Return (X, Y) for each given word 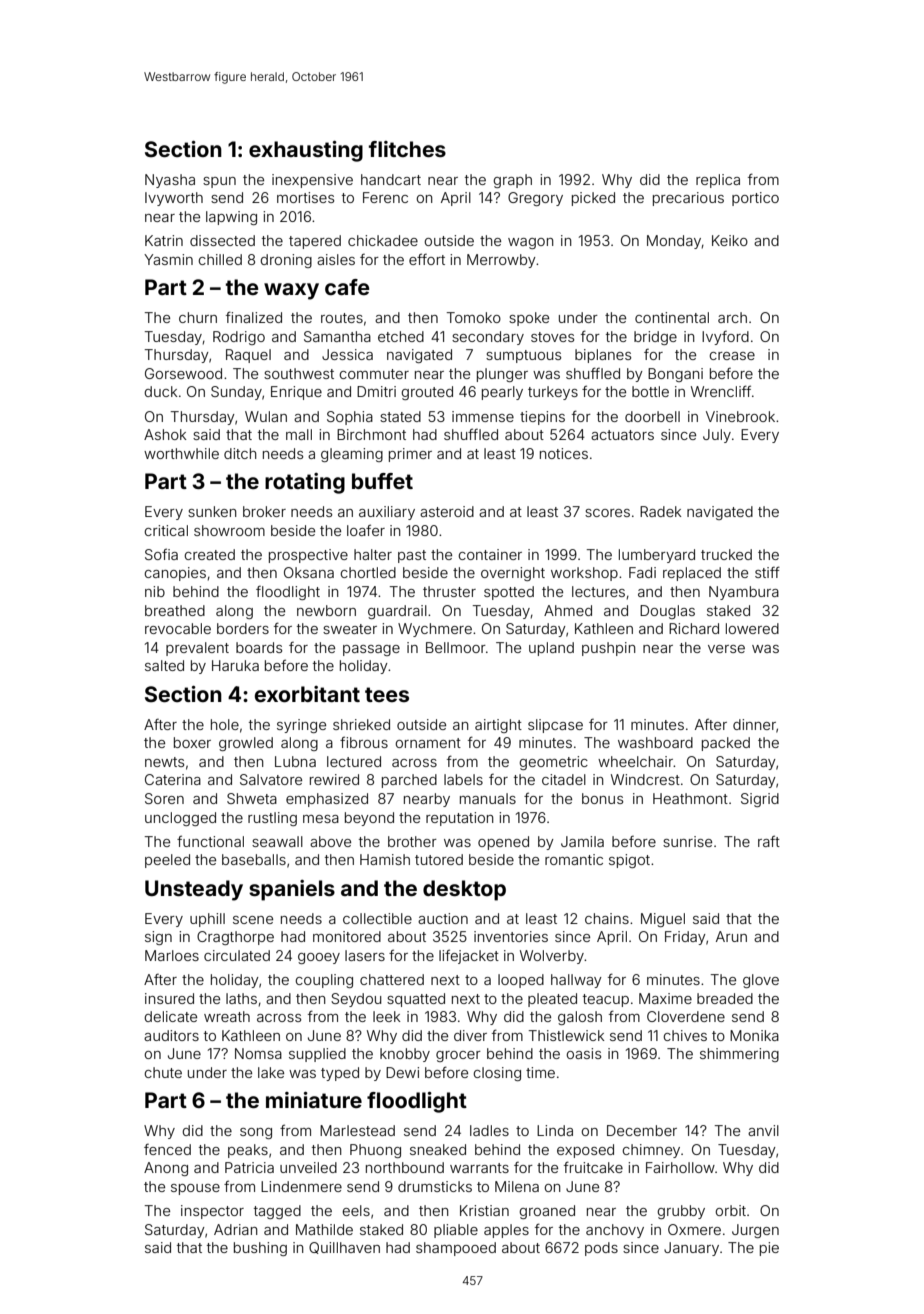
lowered (752, 628)
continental (672, 317)
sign (158, 938)
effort (427, 259)
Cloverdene (686, 1016)
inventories (511, 936)
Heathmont (690, 798)
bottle (650, 391)
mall (299, 434)
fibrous (364, 742)
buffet (382, 481)
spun (219, 182)
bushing (260, 1249)
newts (164, 762)
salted (164, 665)
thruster (449, 591)
